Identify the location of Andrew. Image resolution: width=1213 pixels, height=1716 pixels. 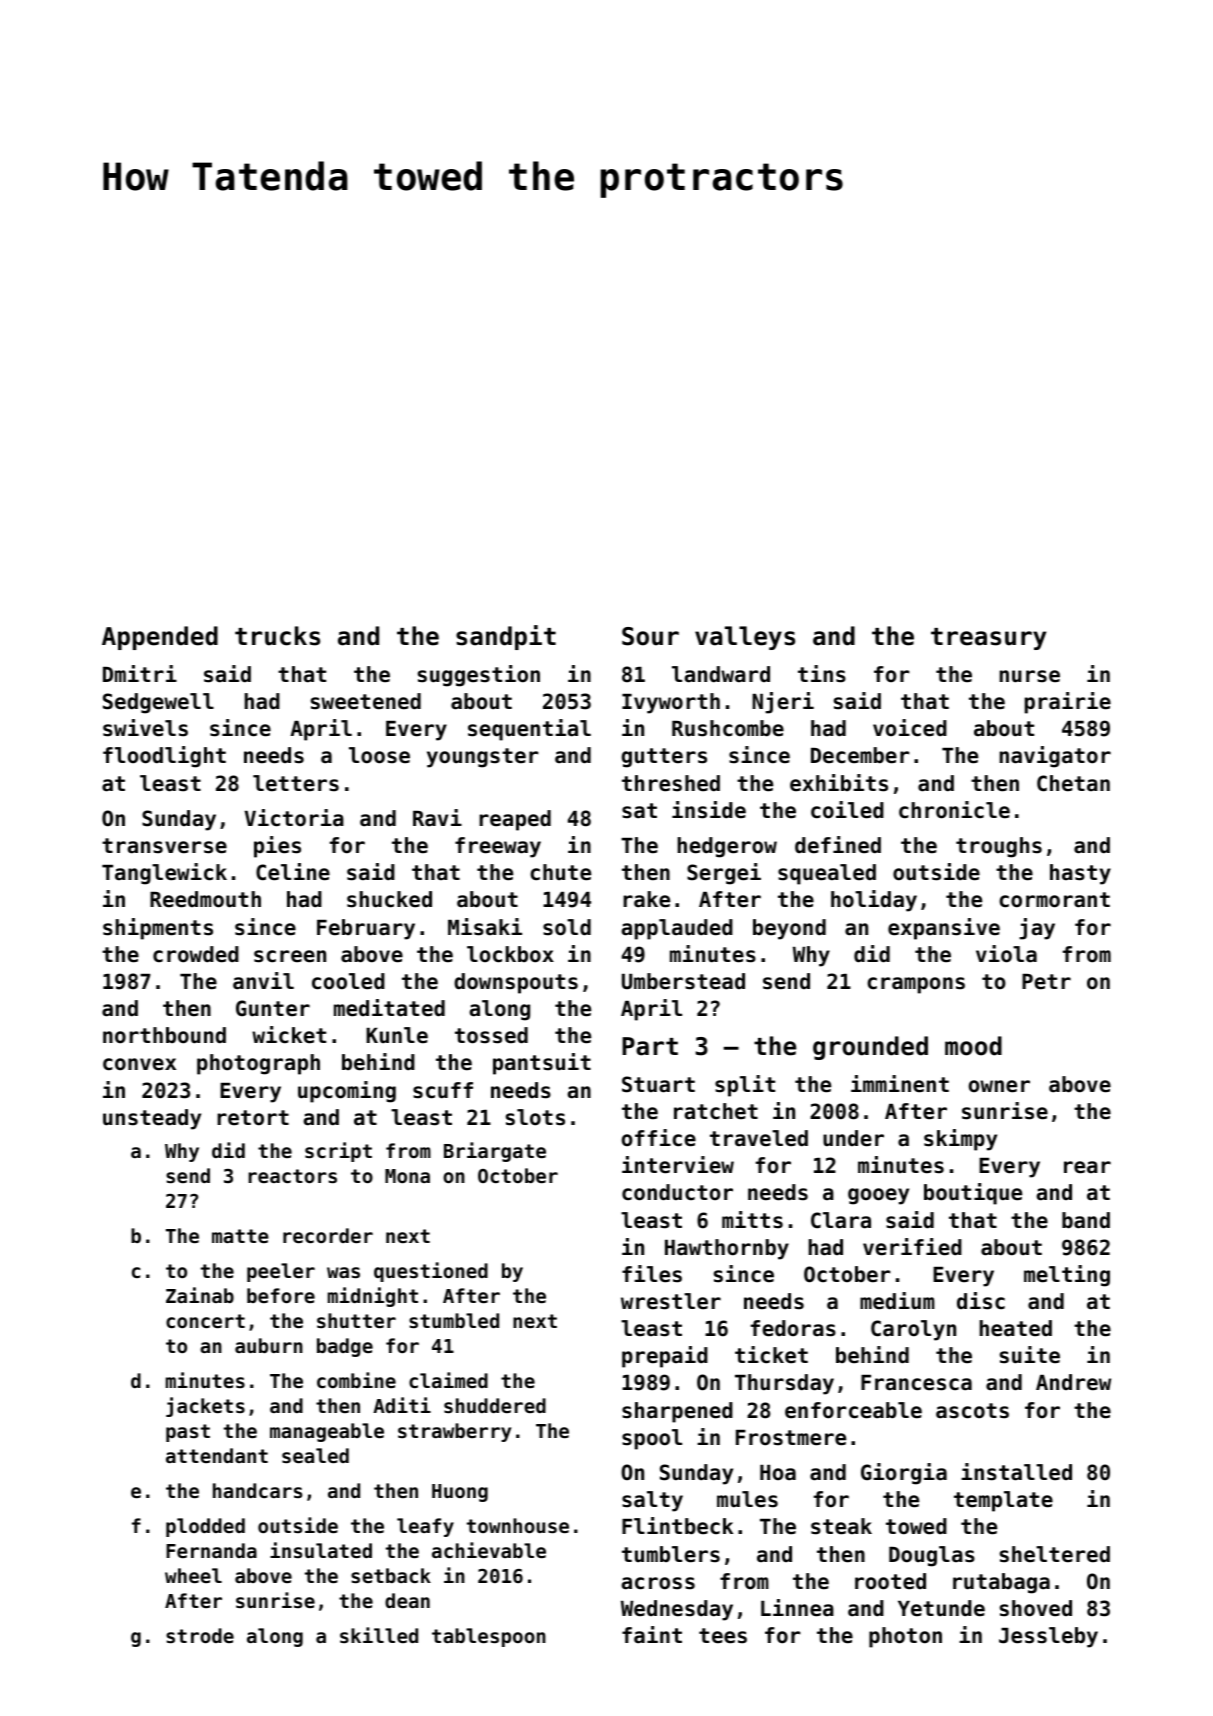
(1073, 1382).
